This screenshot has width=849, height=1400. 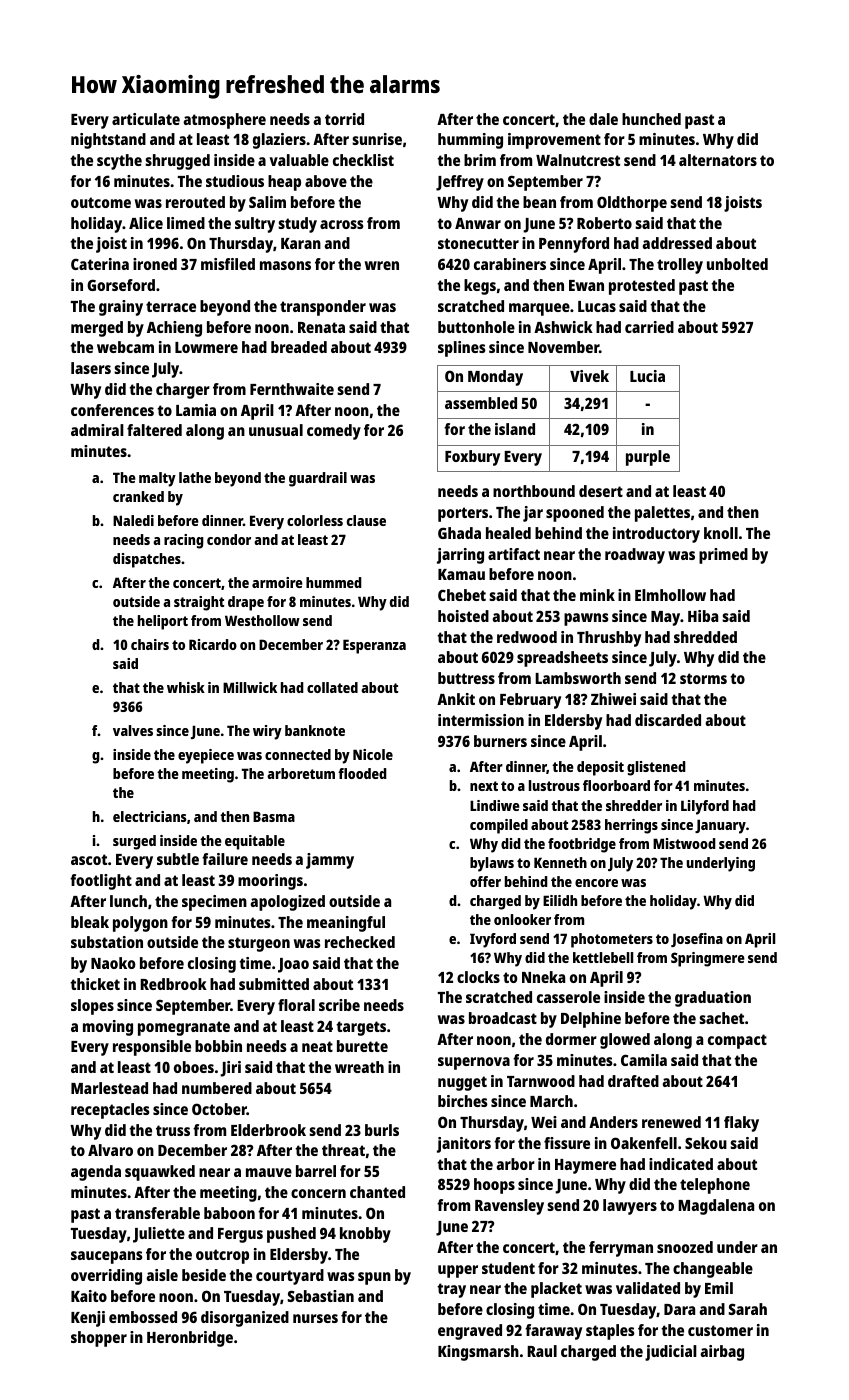 What do you see at coordinates (133, 730) in the screenshot?
I see `valves` at bounding box center [133, 730].
